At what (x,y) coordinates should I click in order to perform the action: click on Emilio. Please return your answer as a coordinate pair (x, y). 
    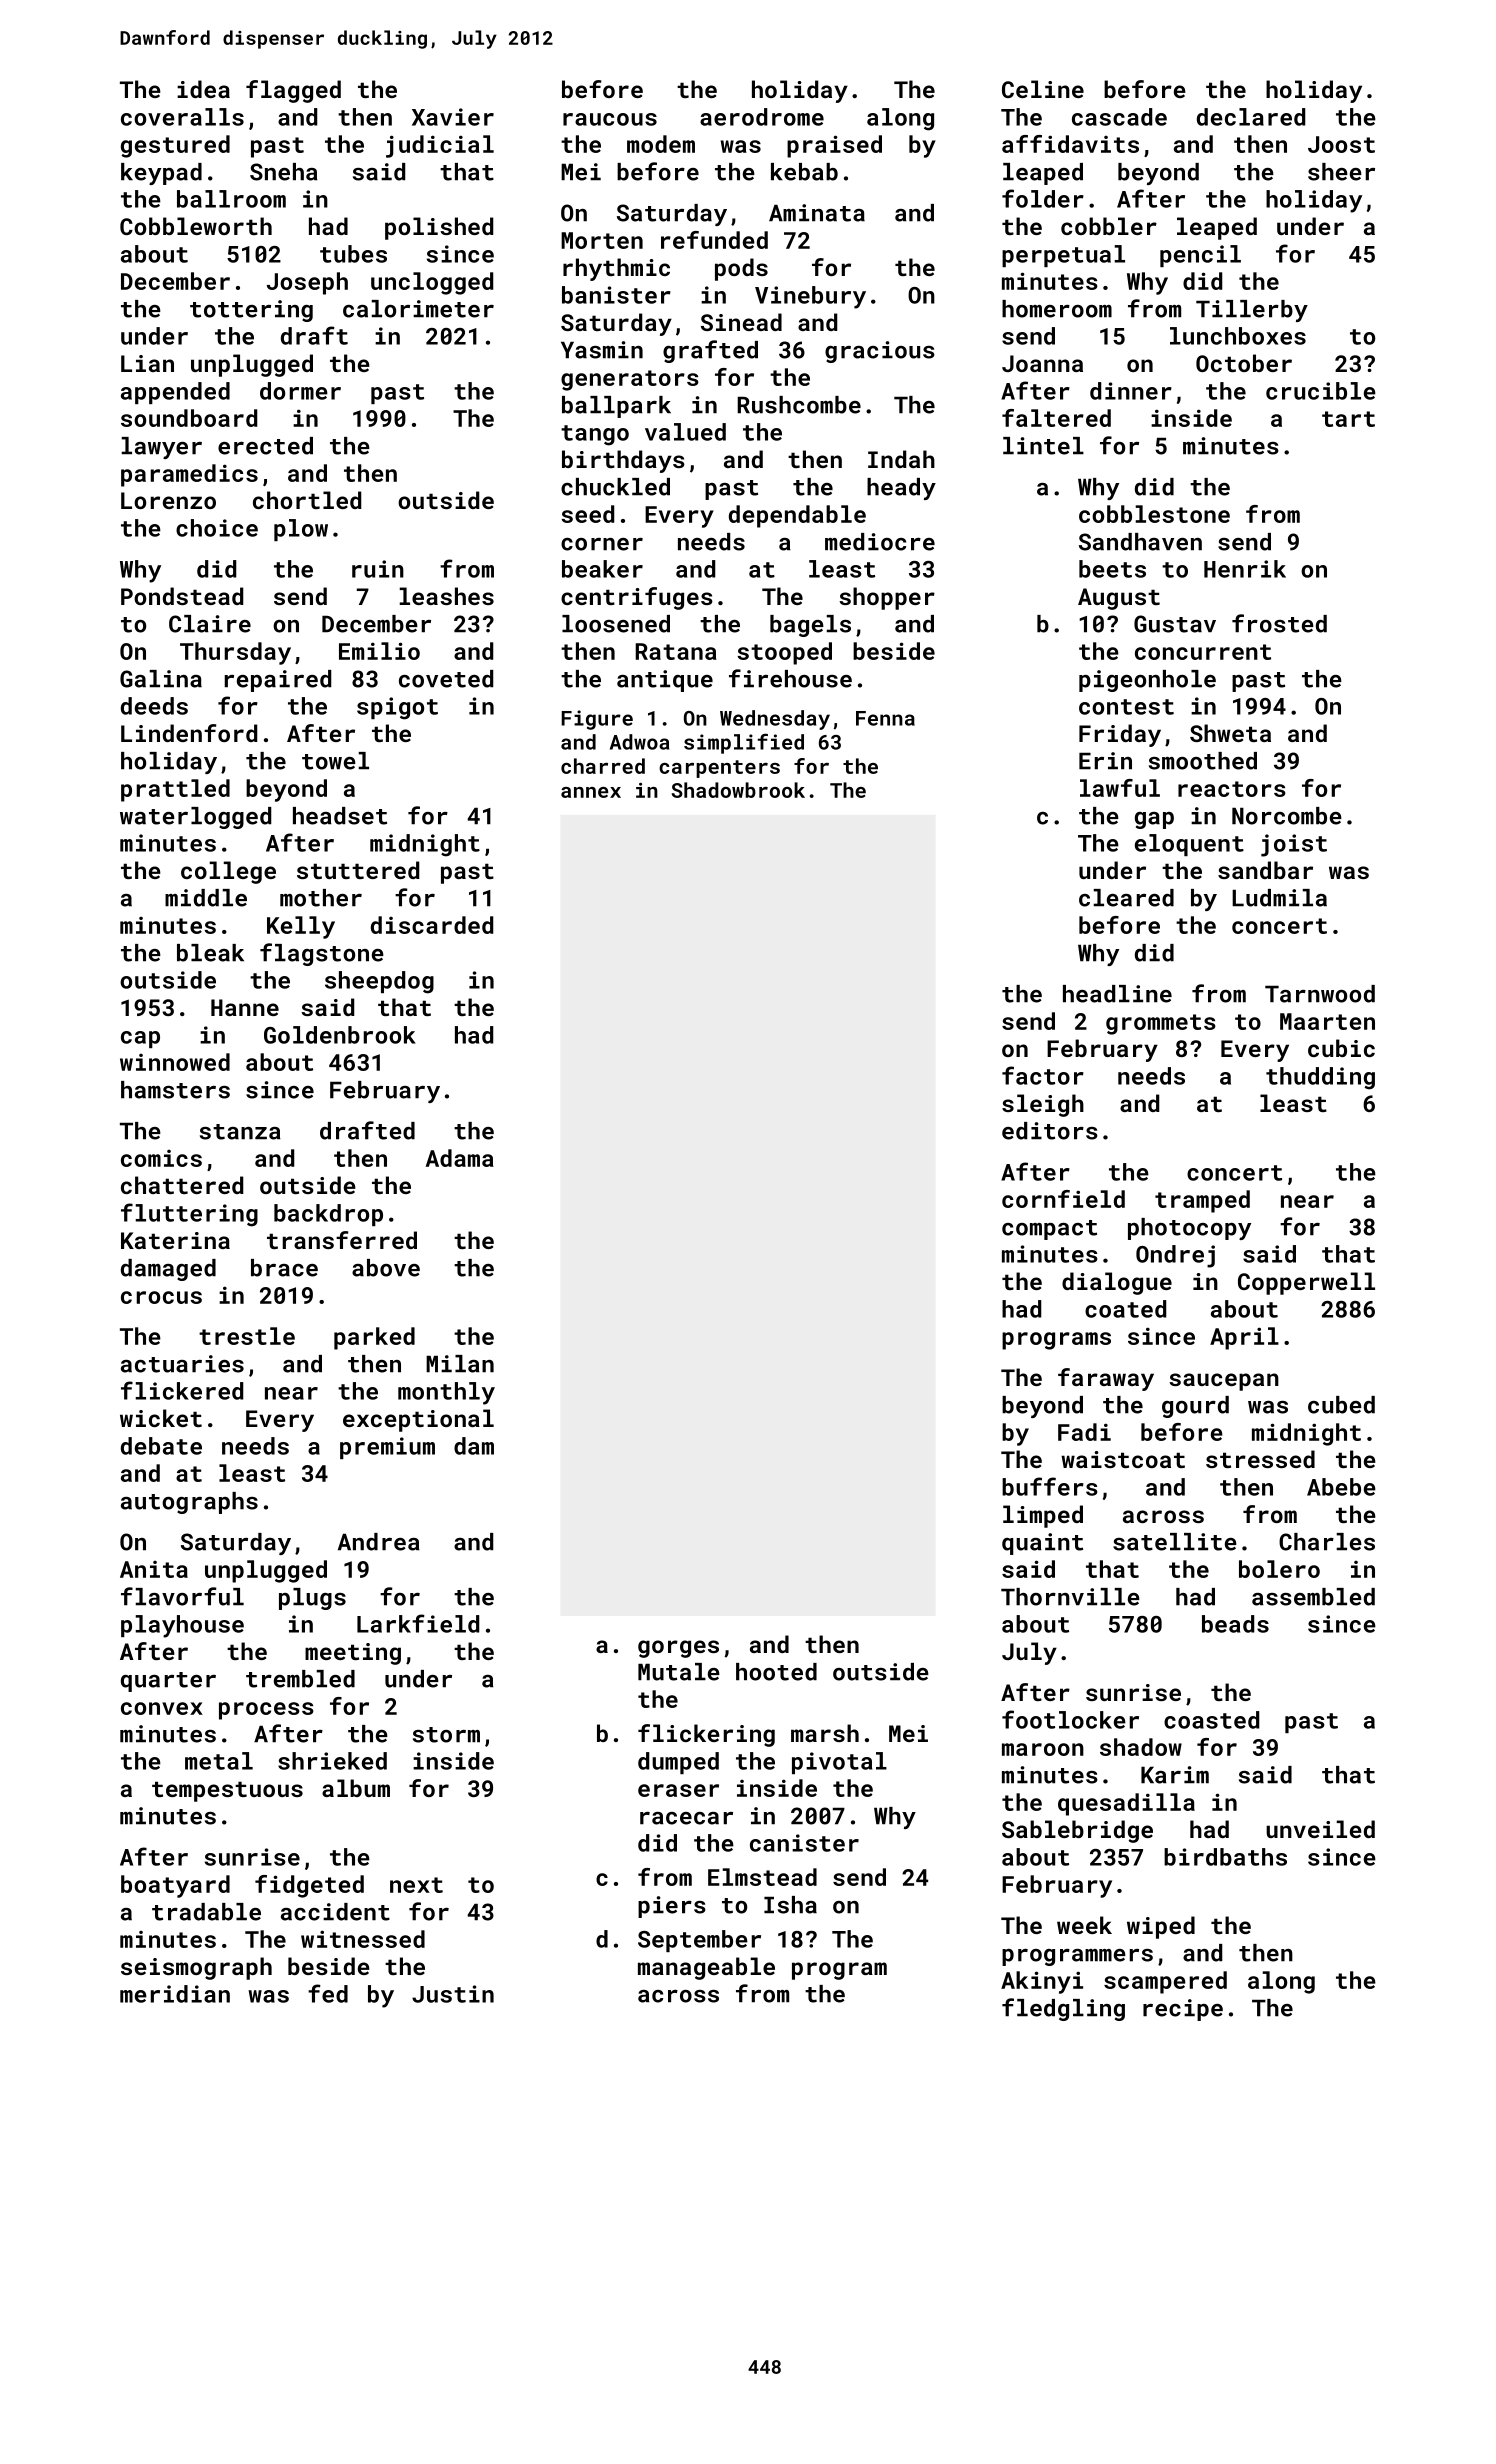
    Looking at the image, I should click on (379, 651).
